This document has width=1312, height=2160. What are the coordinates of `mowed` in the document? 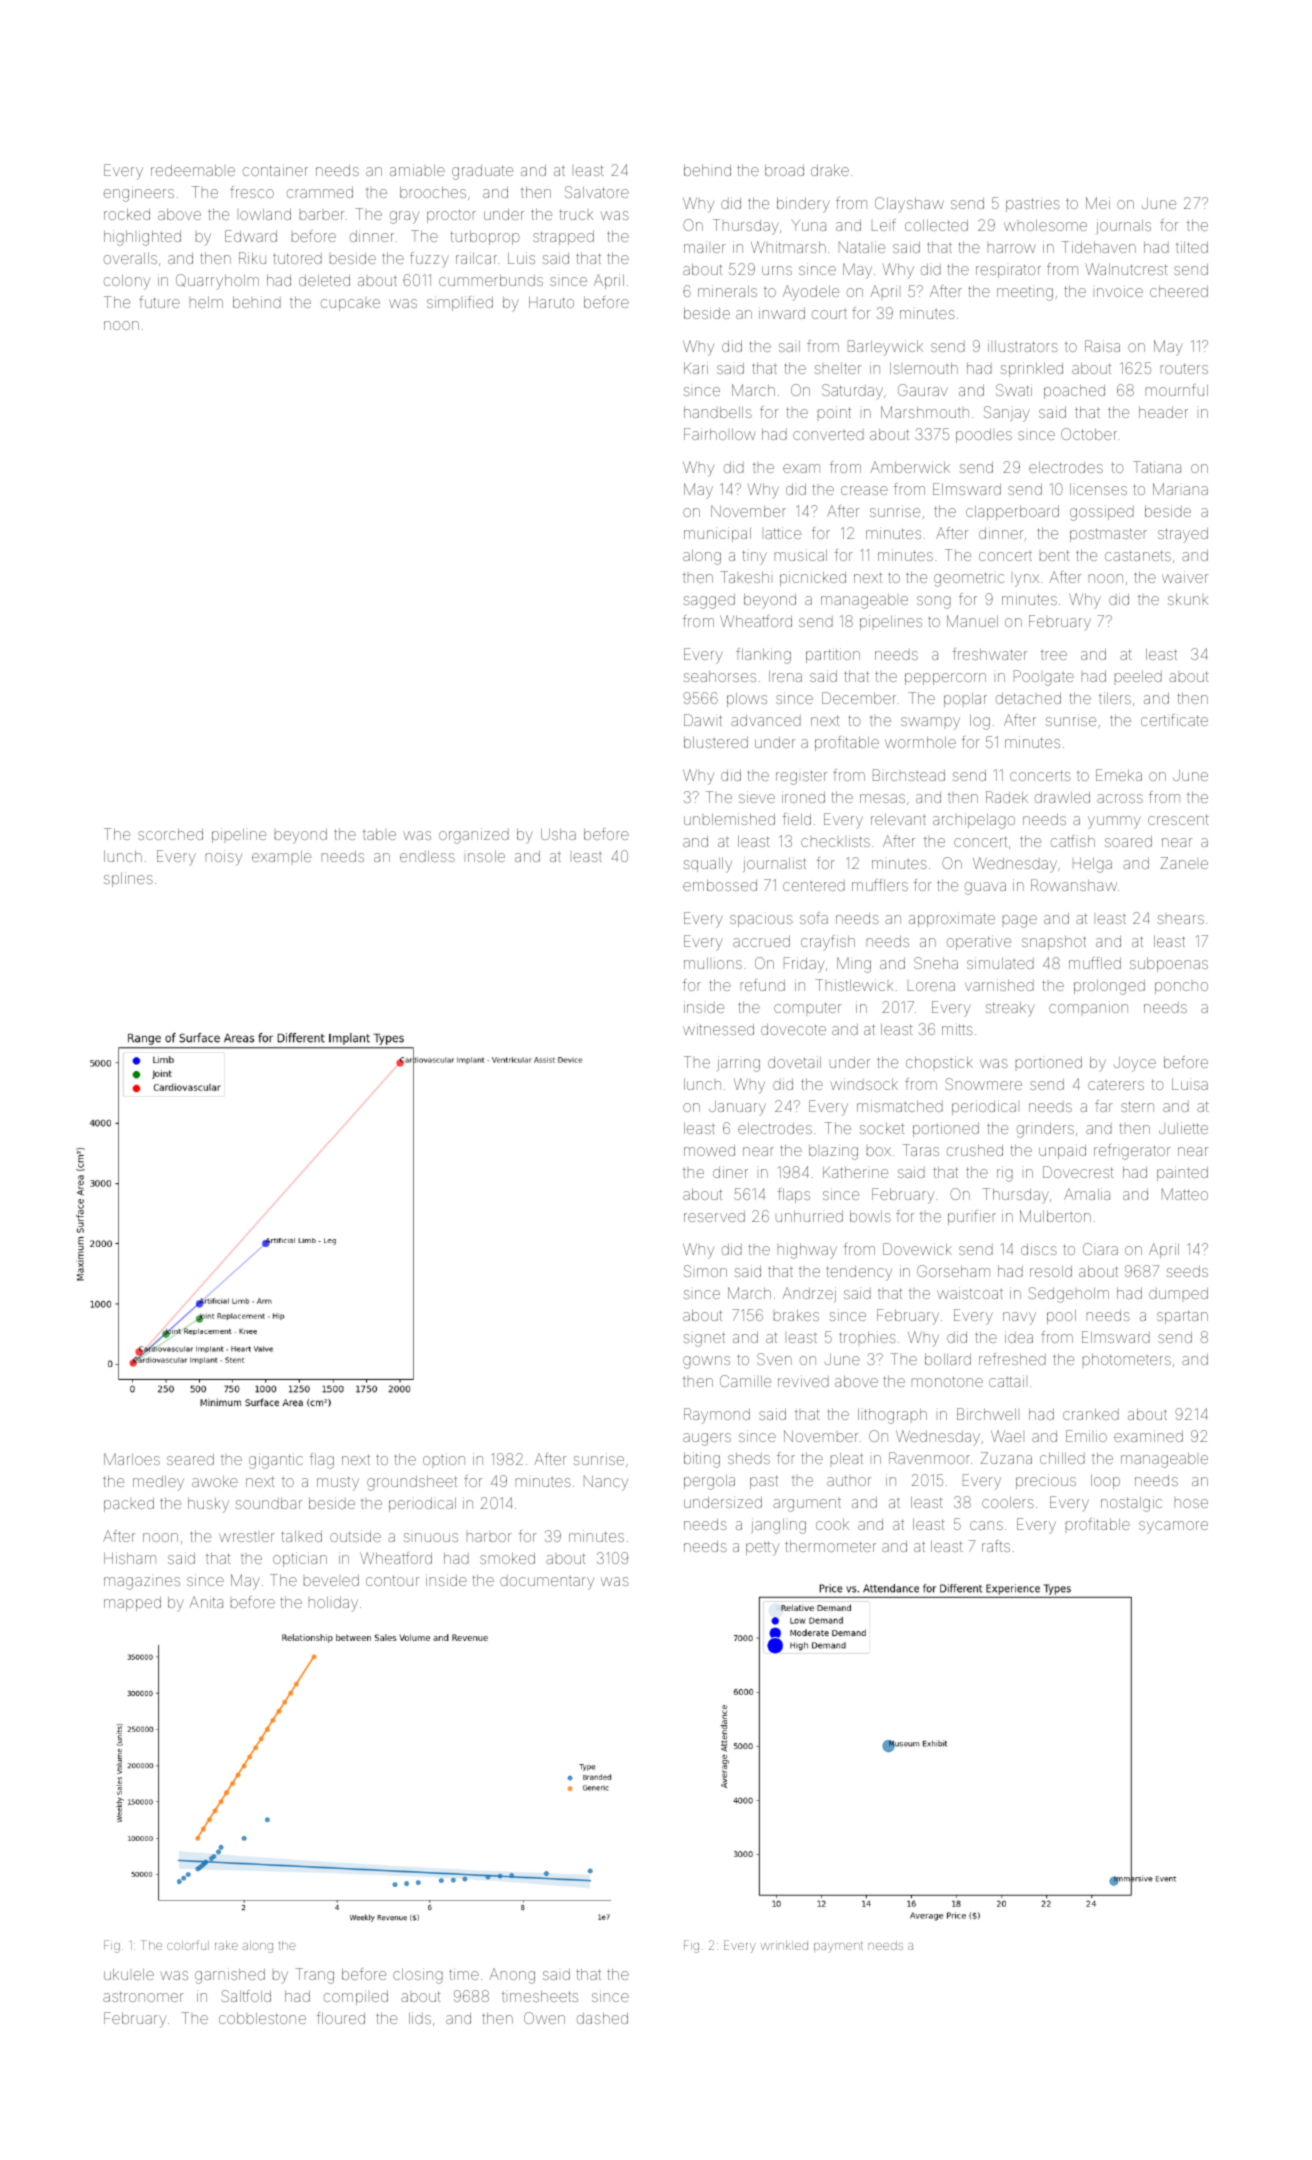 It's located at (709, 1150).
